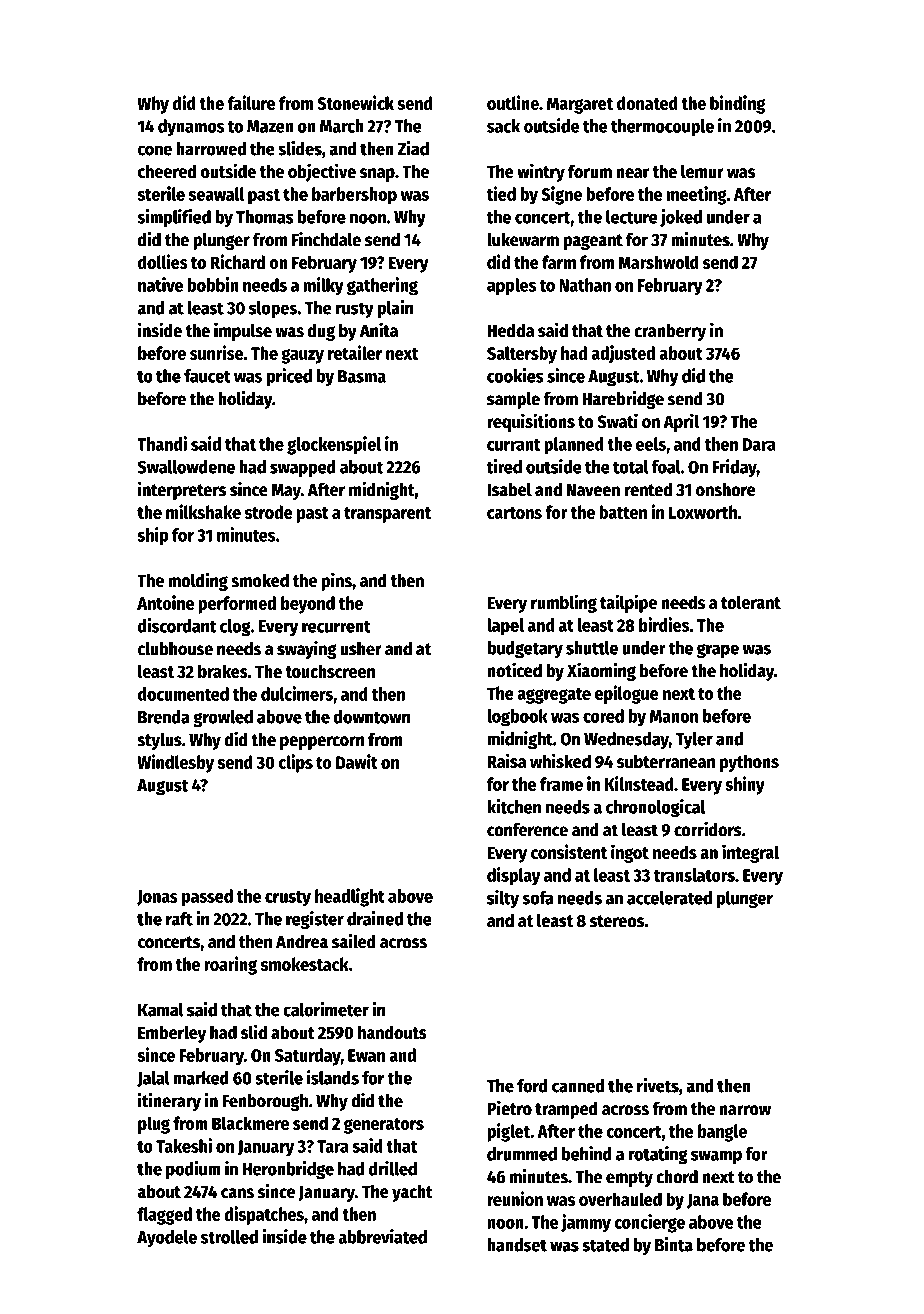 The image size is (924, 1314). Describe the element at coordinates (207, 898) in the screenshot. I see `passed` at that location.
